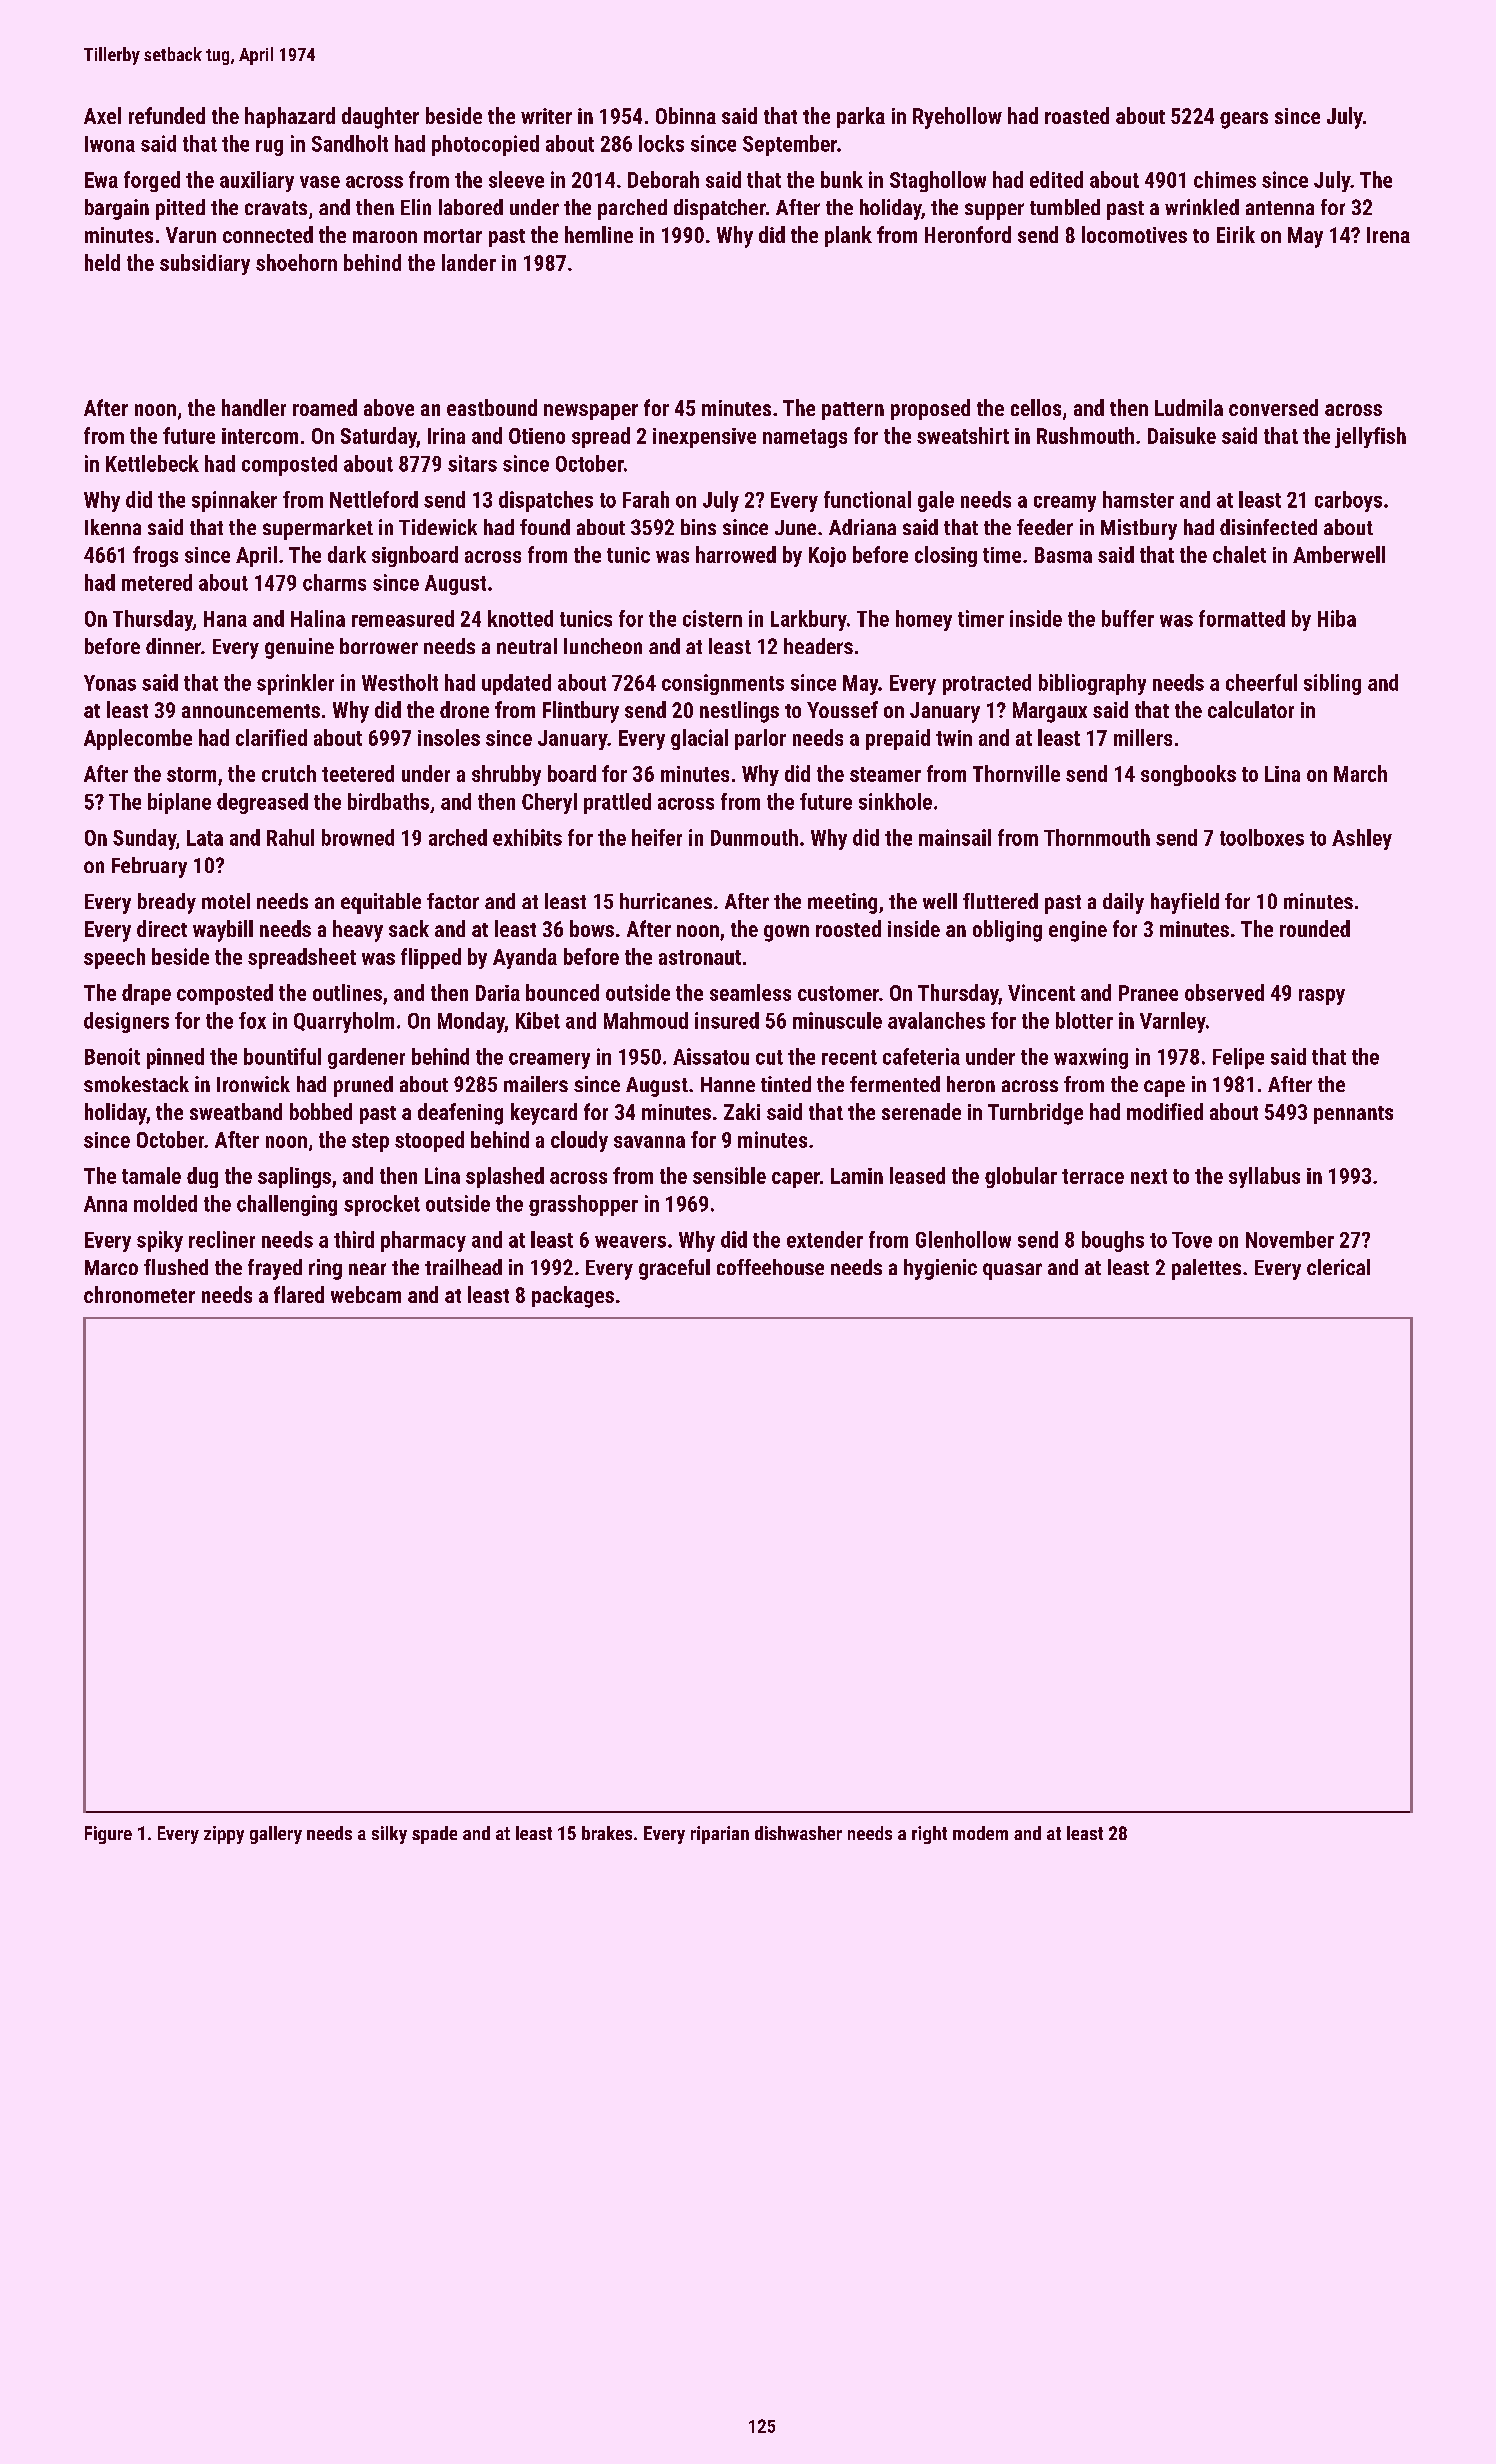 This screenshot has width=1496, height=2464. What do you see at coordinates (152, 463) in the screenshot?
I see `Kettlebeck` at bounding box center [152, 463].
